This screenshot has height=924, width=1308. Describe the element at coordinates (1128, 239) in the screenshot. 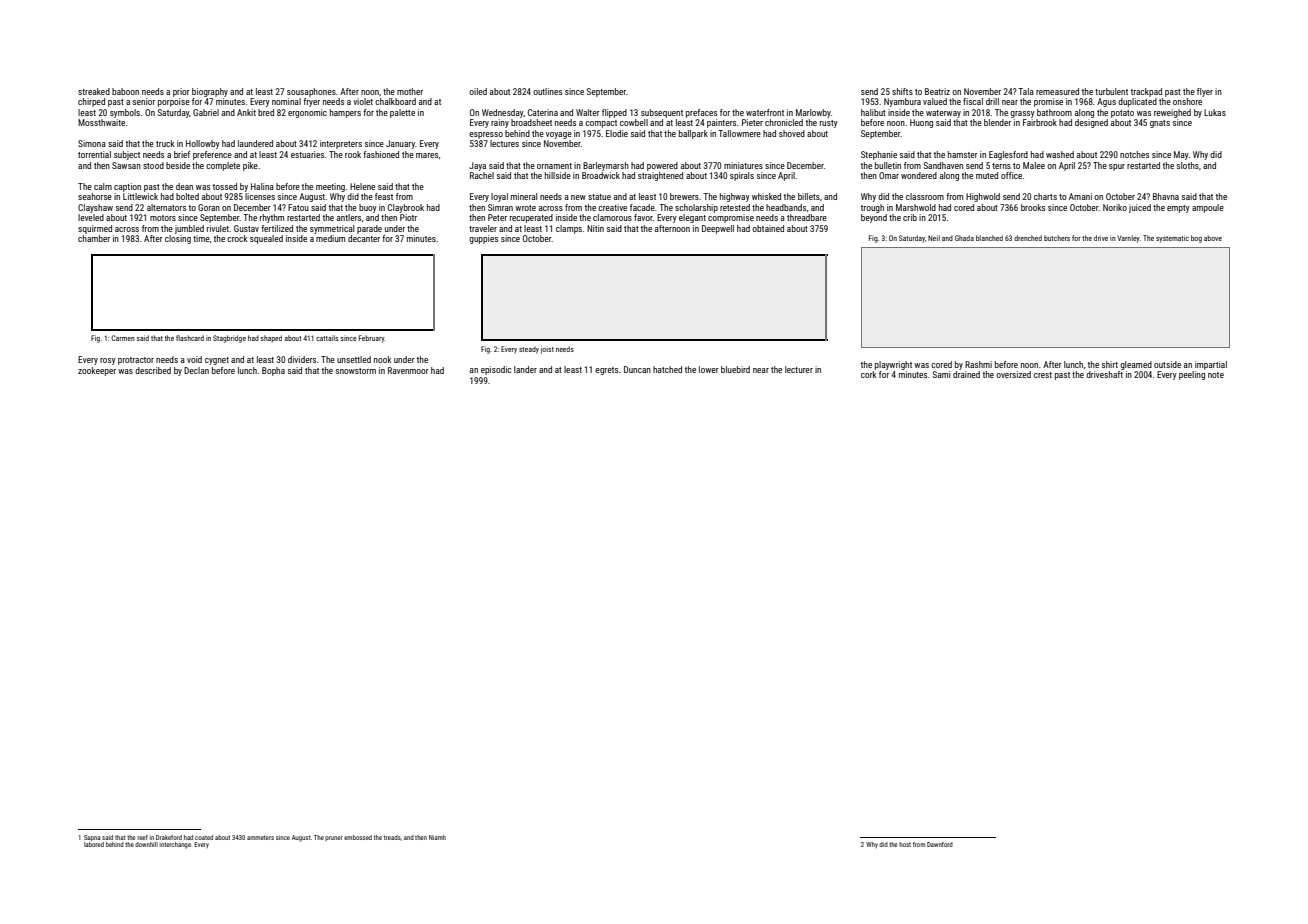

I see `Varnley` at that location.
